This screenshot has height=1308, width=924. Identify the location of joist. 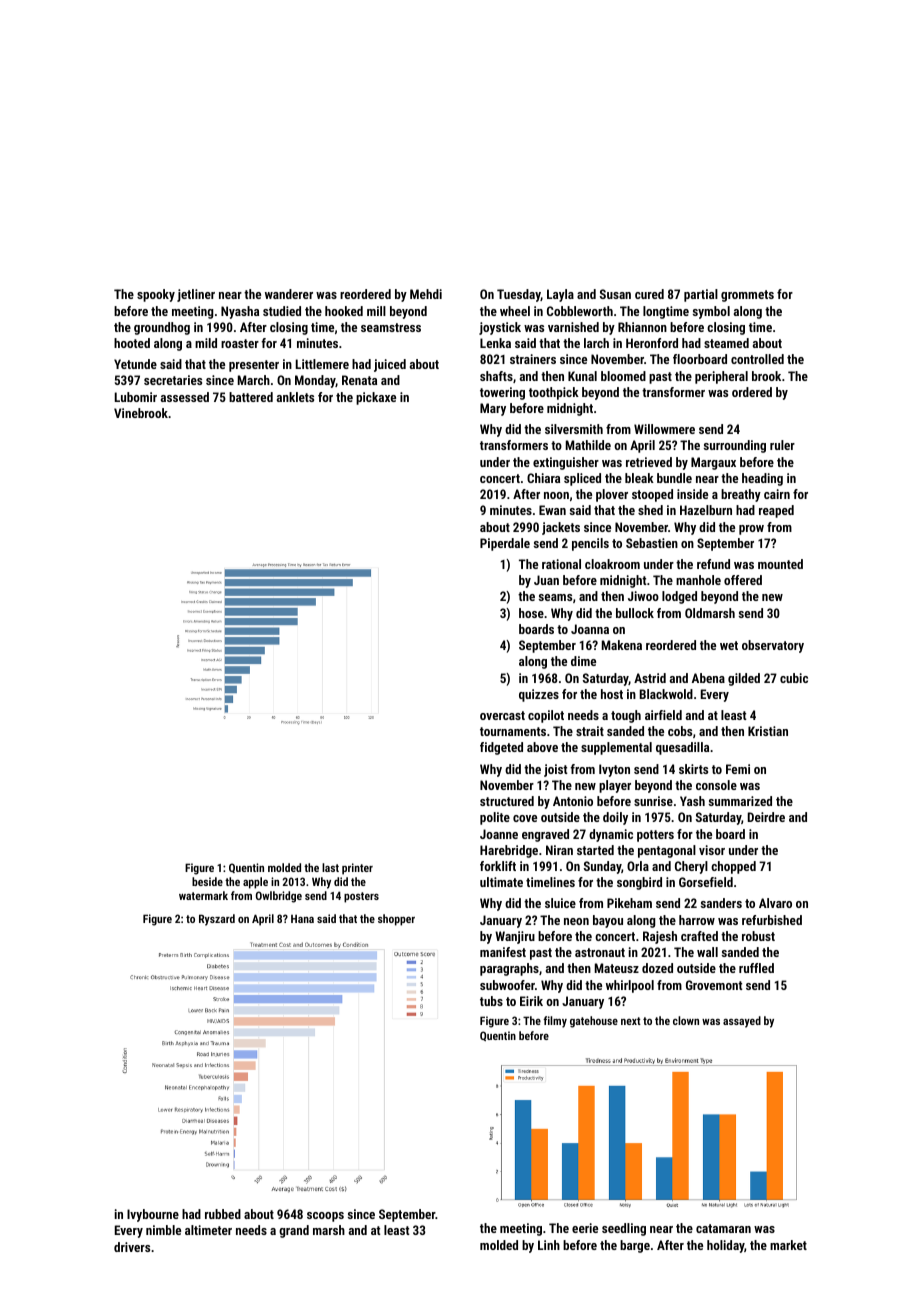
(555, 770).
